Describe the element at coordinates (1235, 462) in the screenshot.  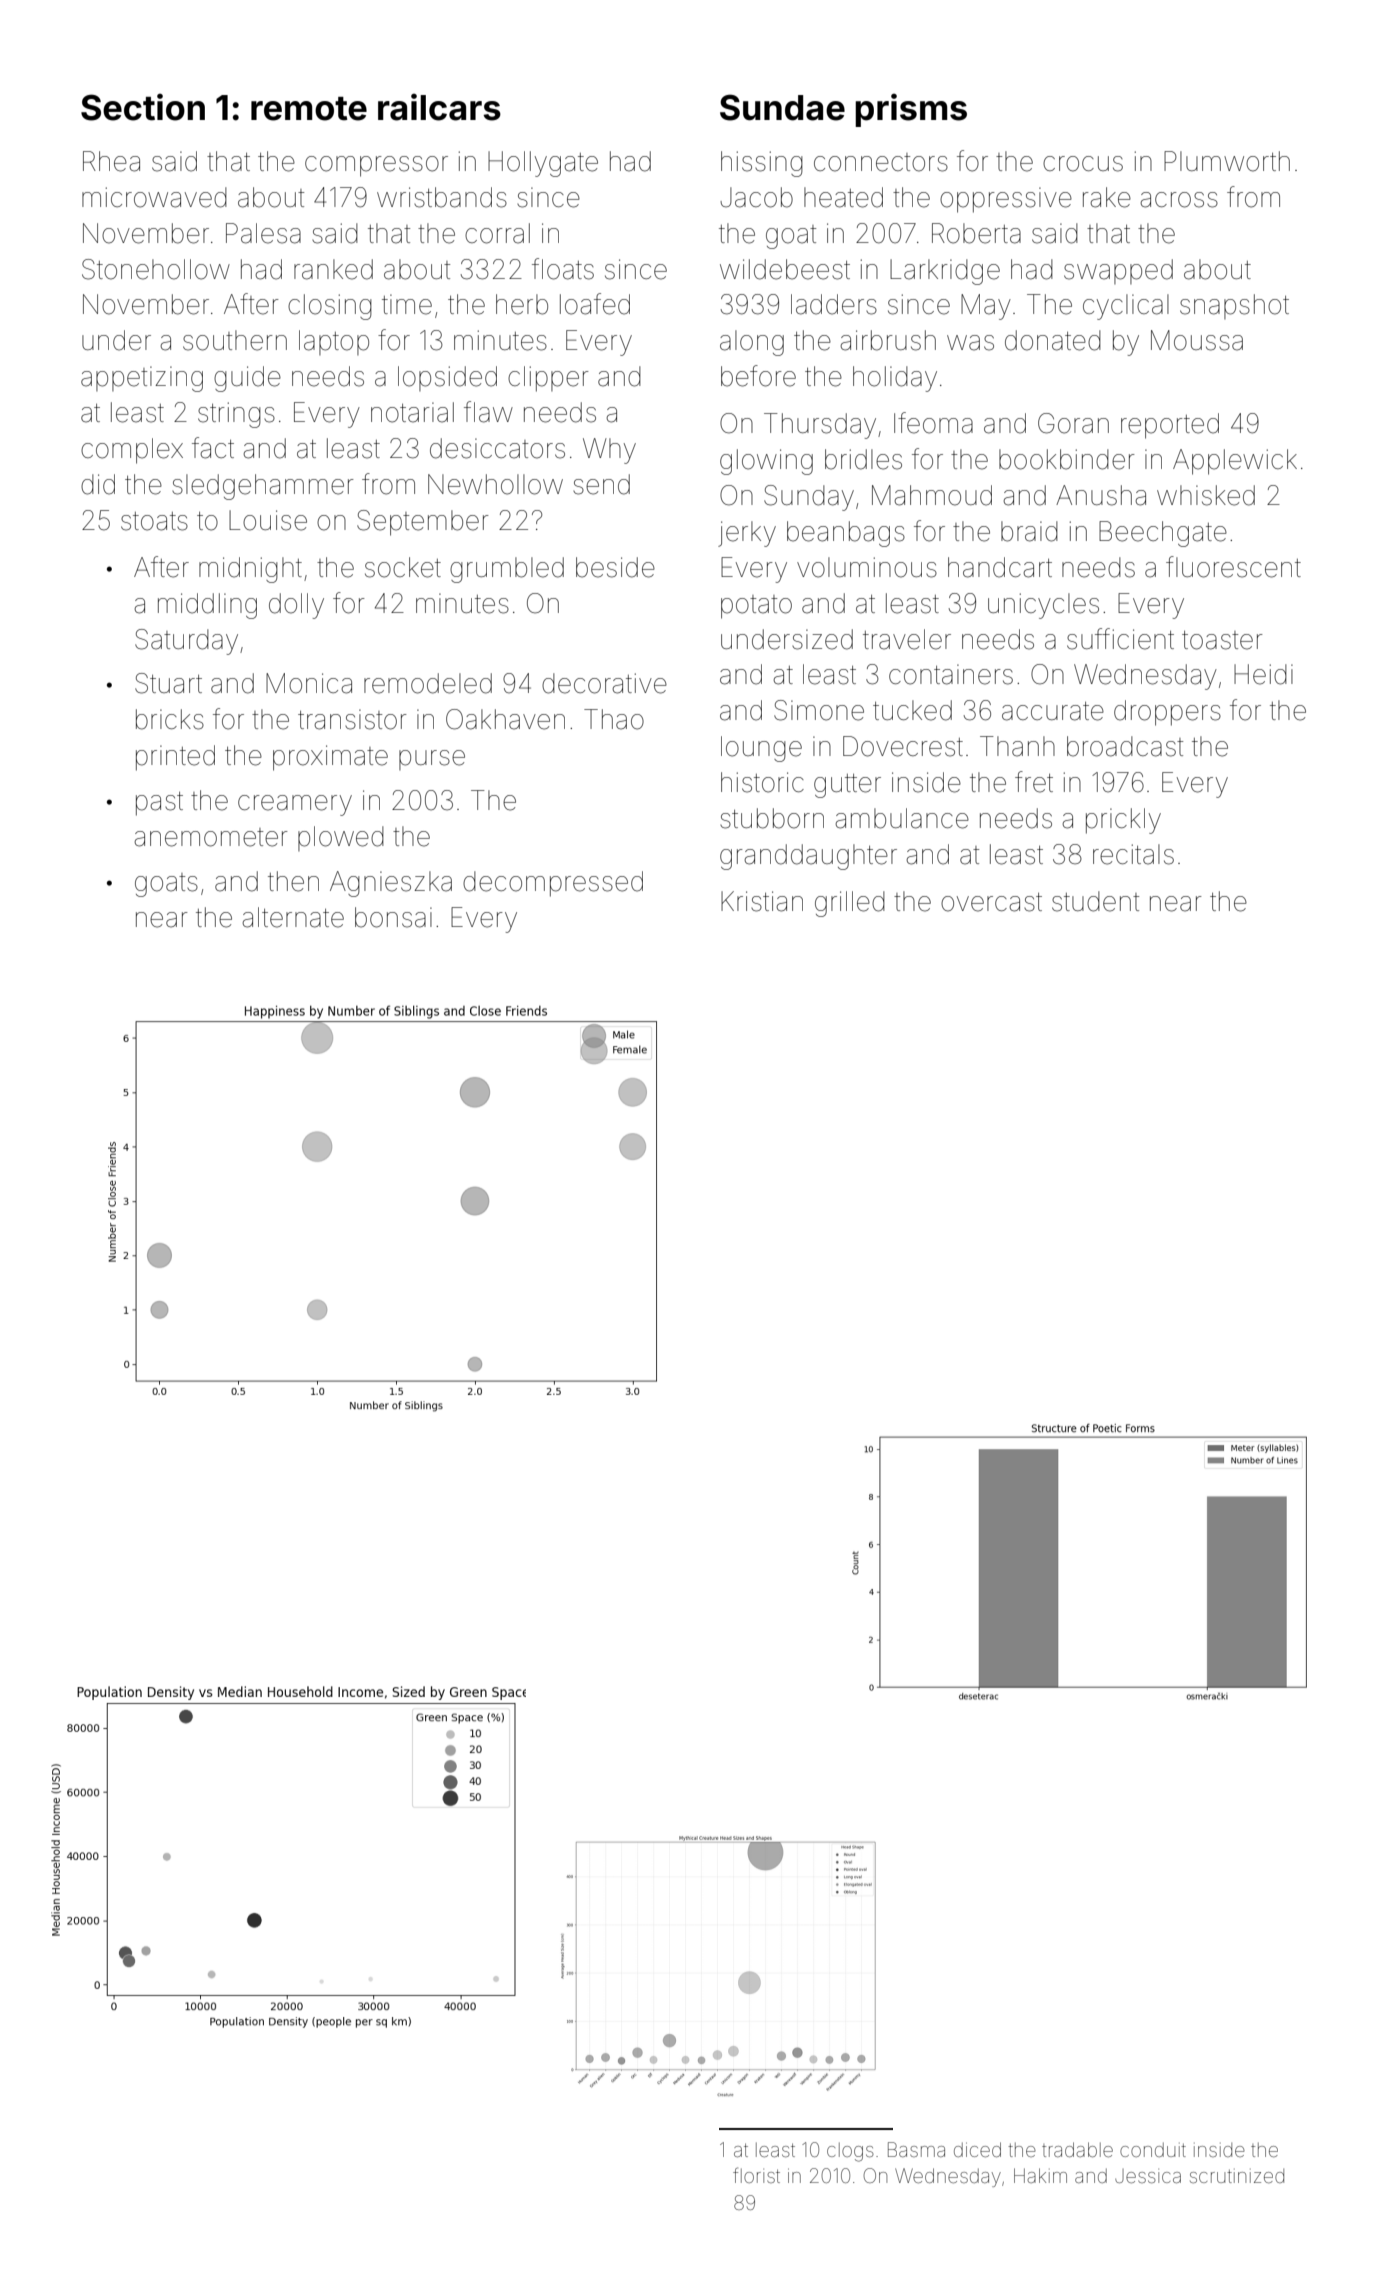
I see `Applewick` at that location.
